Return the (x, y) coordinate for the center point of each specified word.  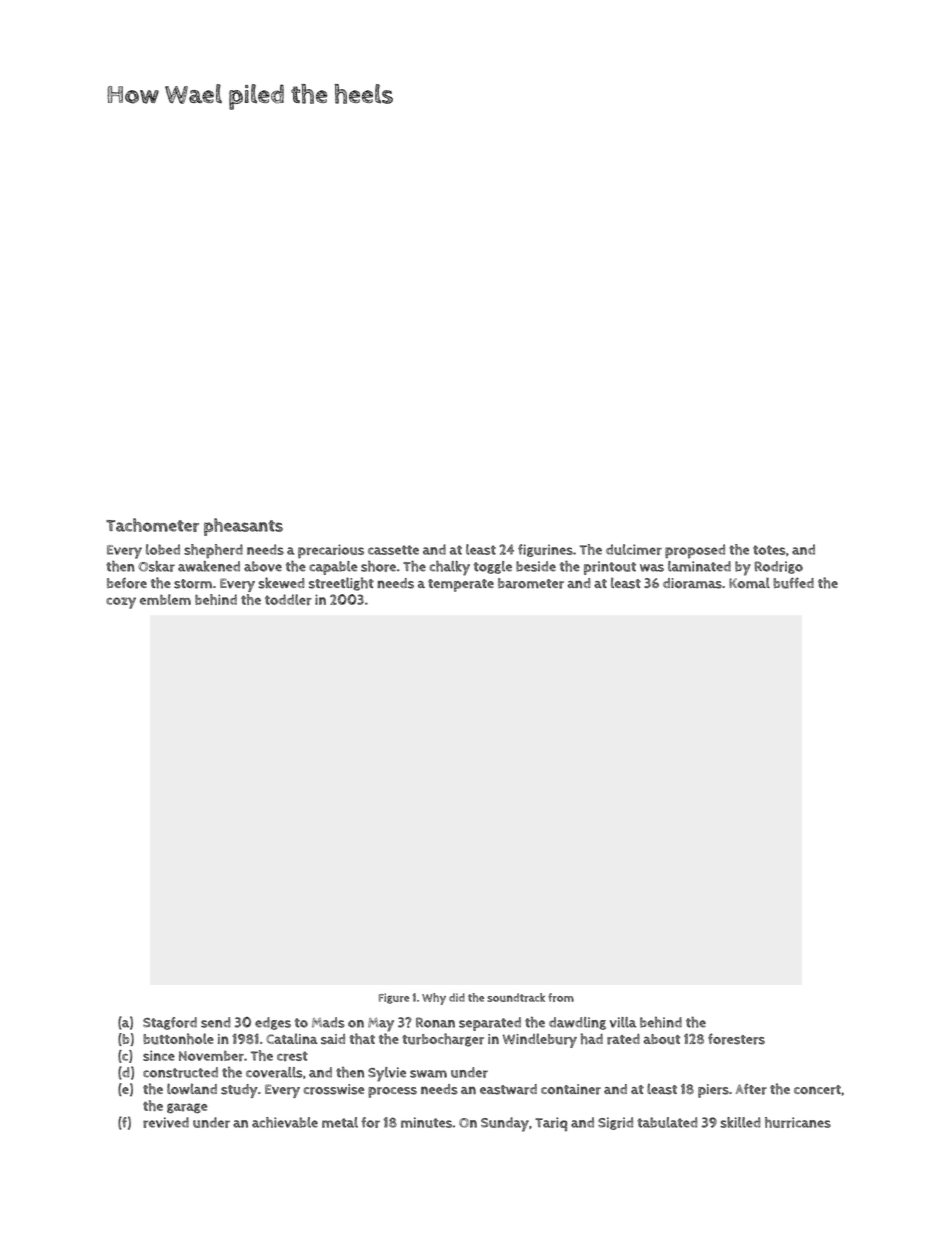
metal (340, 1122)
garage (187, 1108)
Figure (394, 998)
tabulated (667, 1122)
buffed (793, 583)
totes (769, 550)
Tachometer (152, 525)
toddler (288, 599)
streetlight (341, 584)
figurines (545, 550)
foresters (736, 1039)
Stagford (170, 1023)
